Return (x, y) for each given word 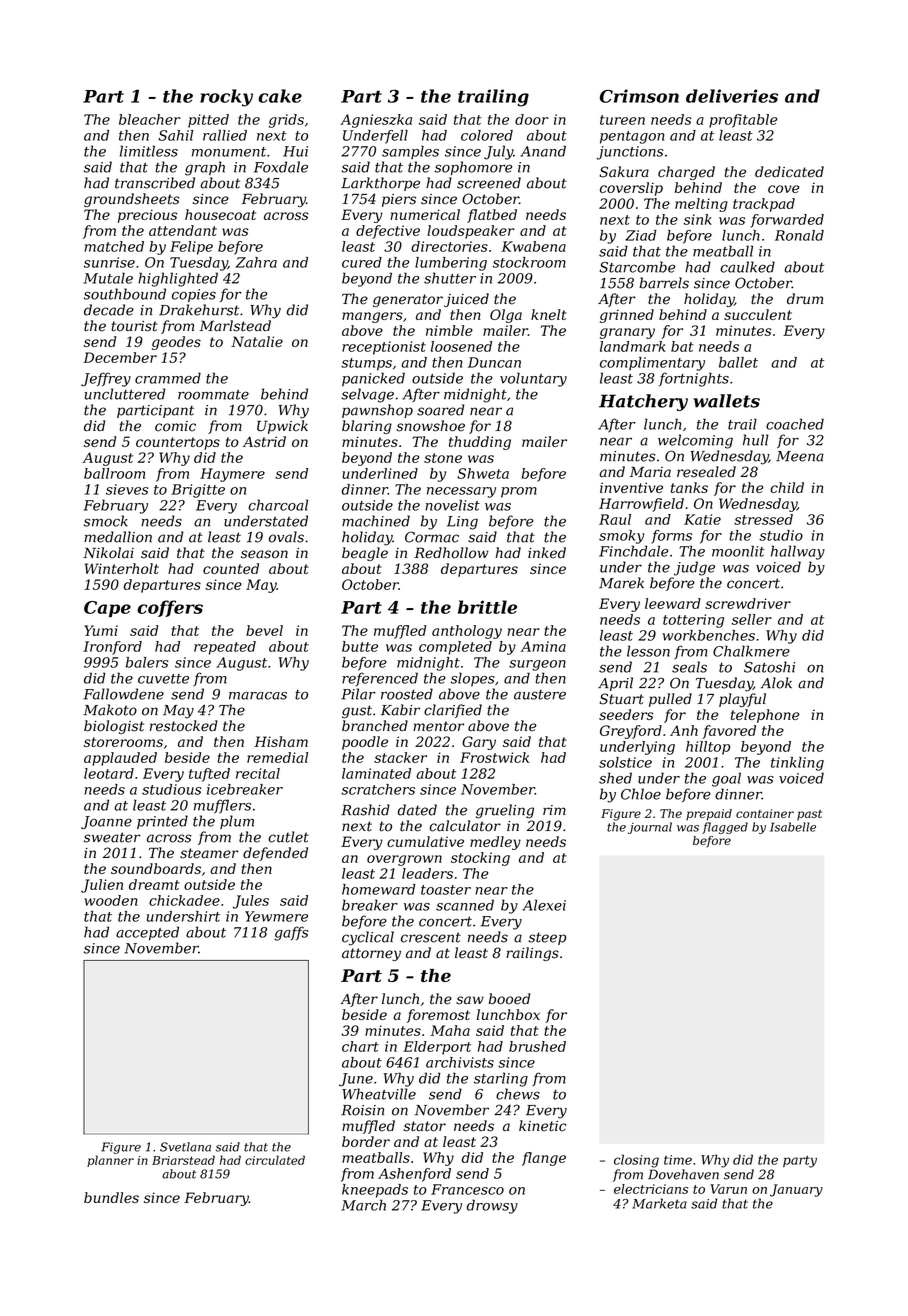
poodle (365, 743)
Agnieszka (376, 121)
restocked (184, 726)
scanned (465, 905)
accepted (147, 933)
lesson (648, 651)
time (678, 1160)
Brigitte (198, 491)
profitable (743, 121)
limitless (149, 151)
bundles (111, 1197)
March (363, 1205)
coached (795, 424)
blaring (367, 427)
